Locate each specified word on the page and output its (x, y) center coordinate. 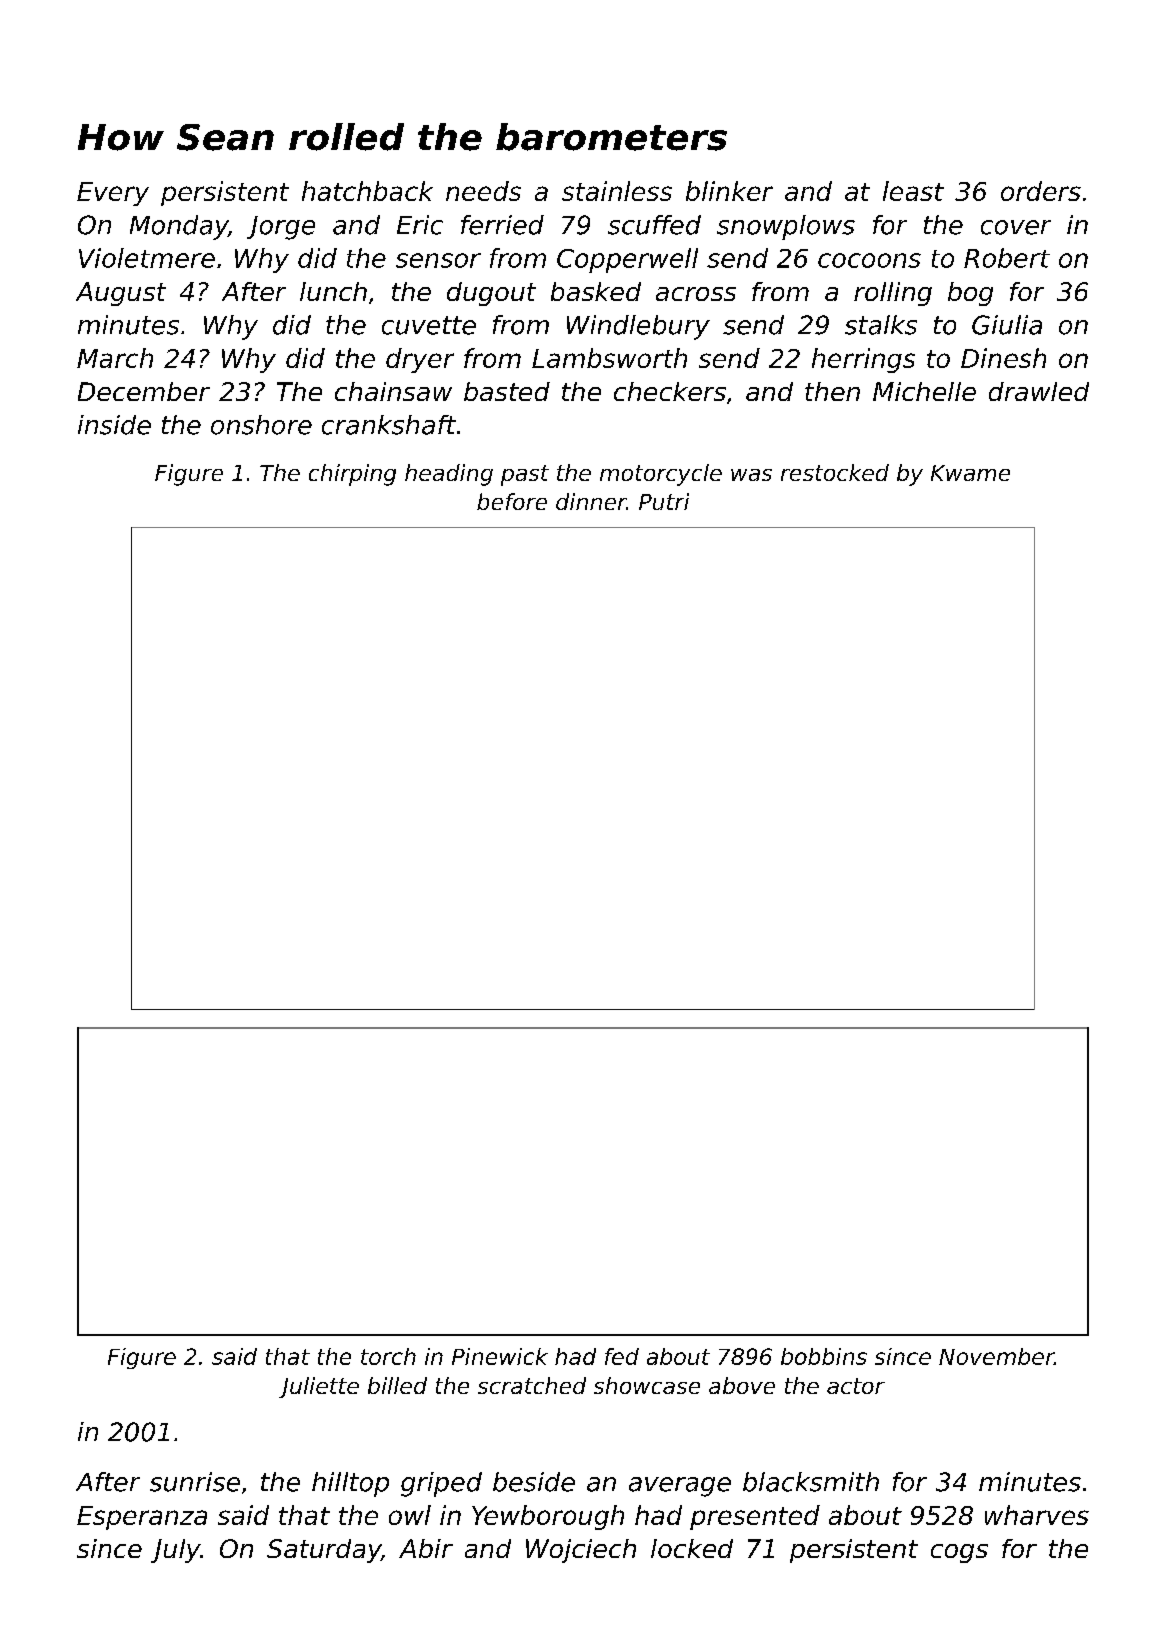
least (913, 191)
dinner (591, 501)
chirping (352, 475)
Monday (179, 227)
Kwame (970, 473)
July (175, 1551)
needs (483, 191)
